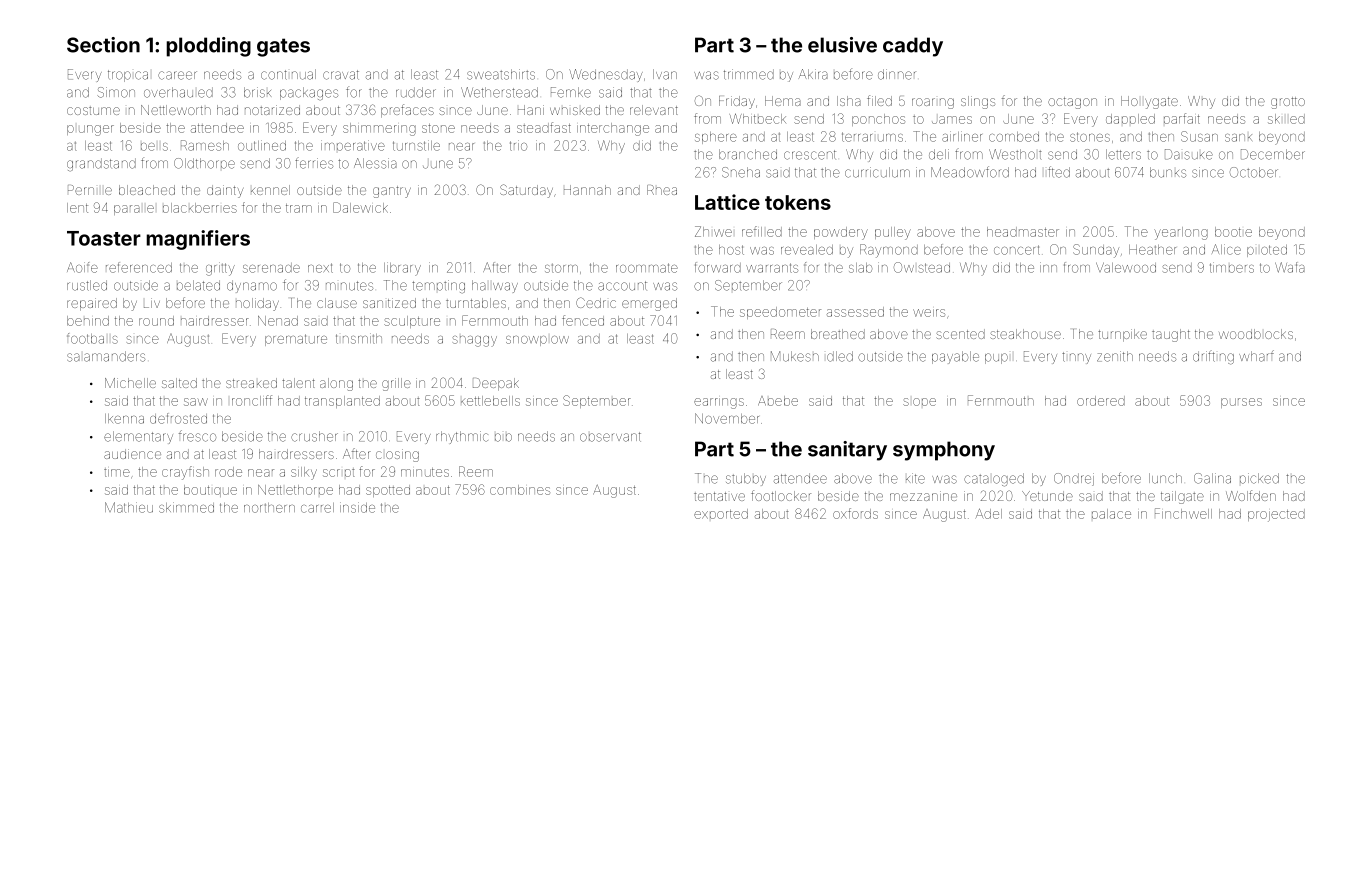 The image size is (1372, 887). Describe the element at coordinates (1256, 356) in the screenshot. I see `wharf` at that location.
